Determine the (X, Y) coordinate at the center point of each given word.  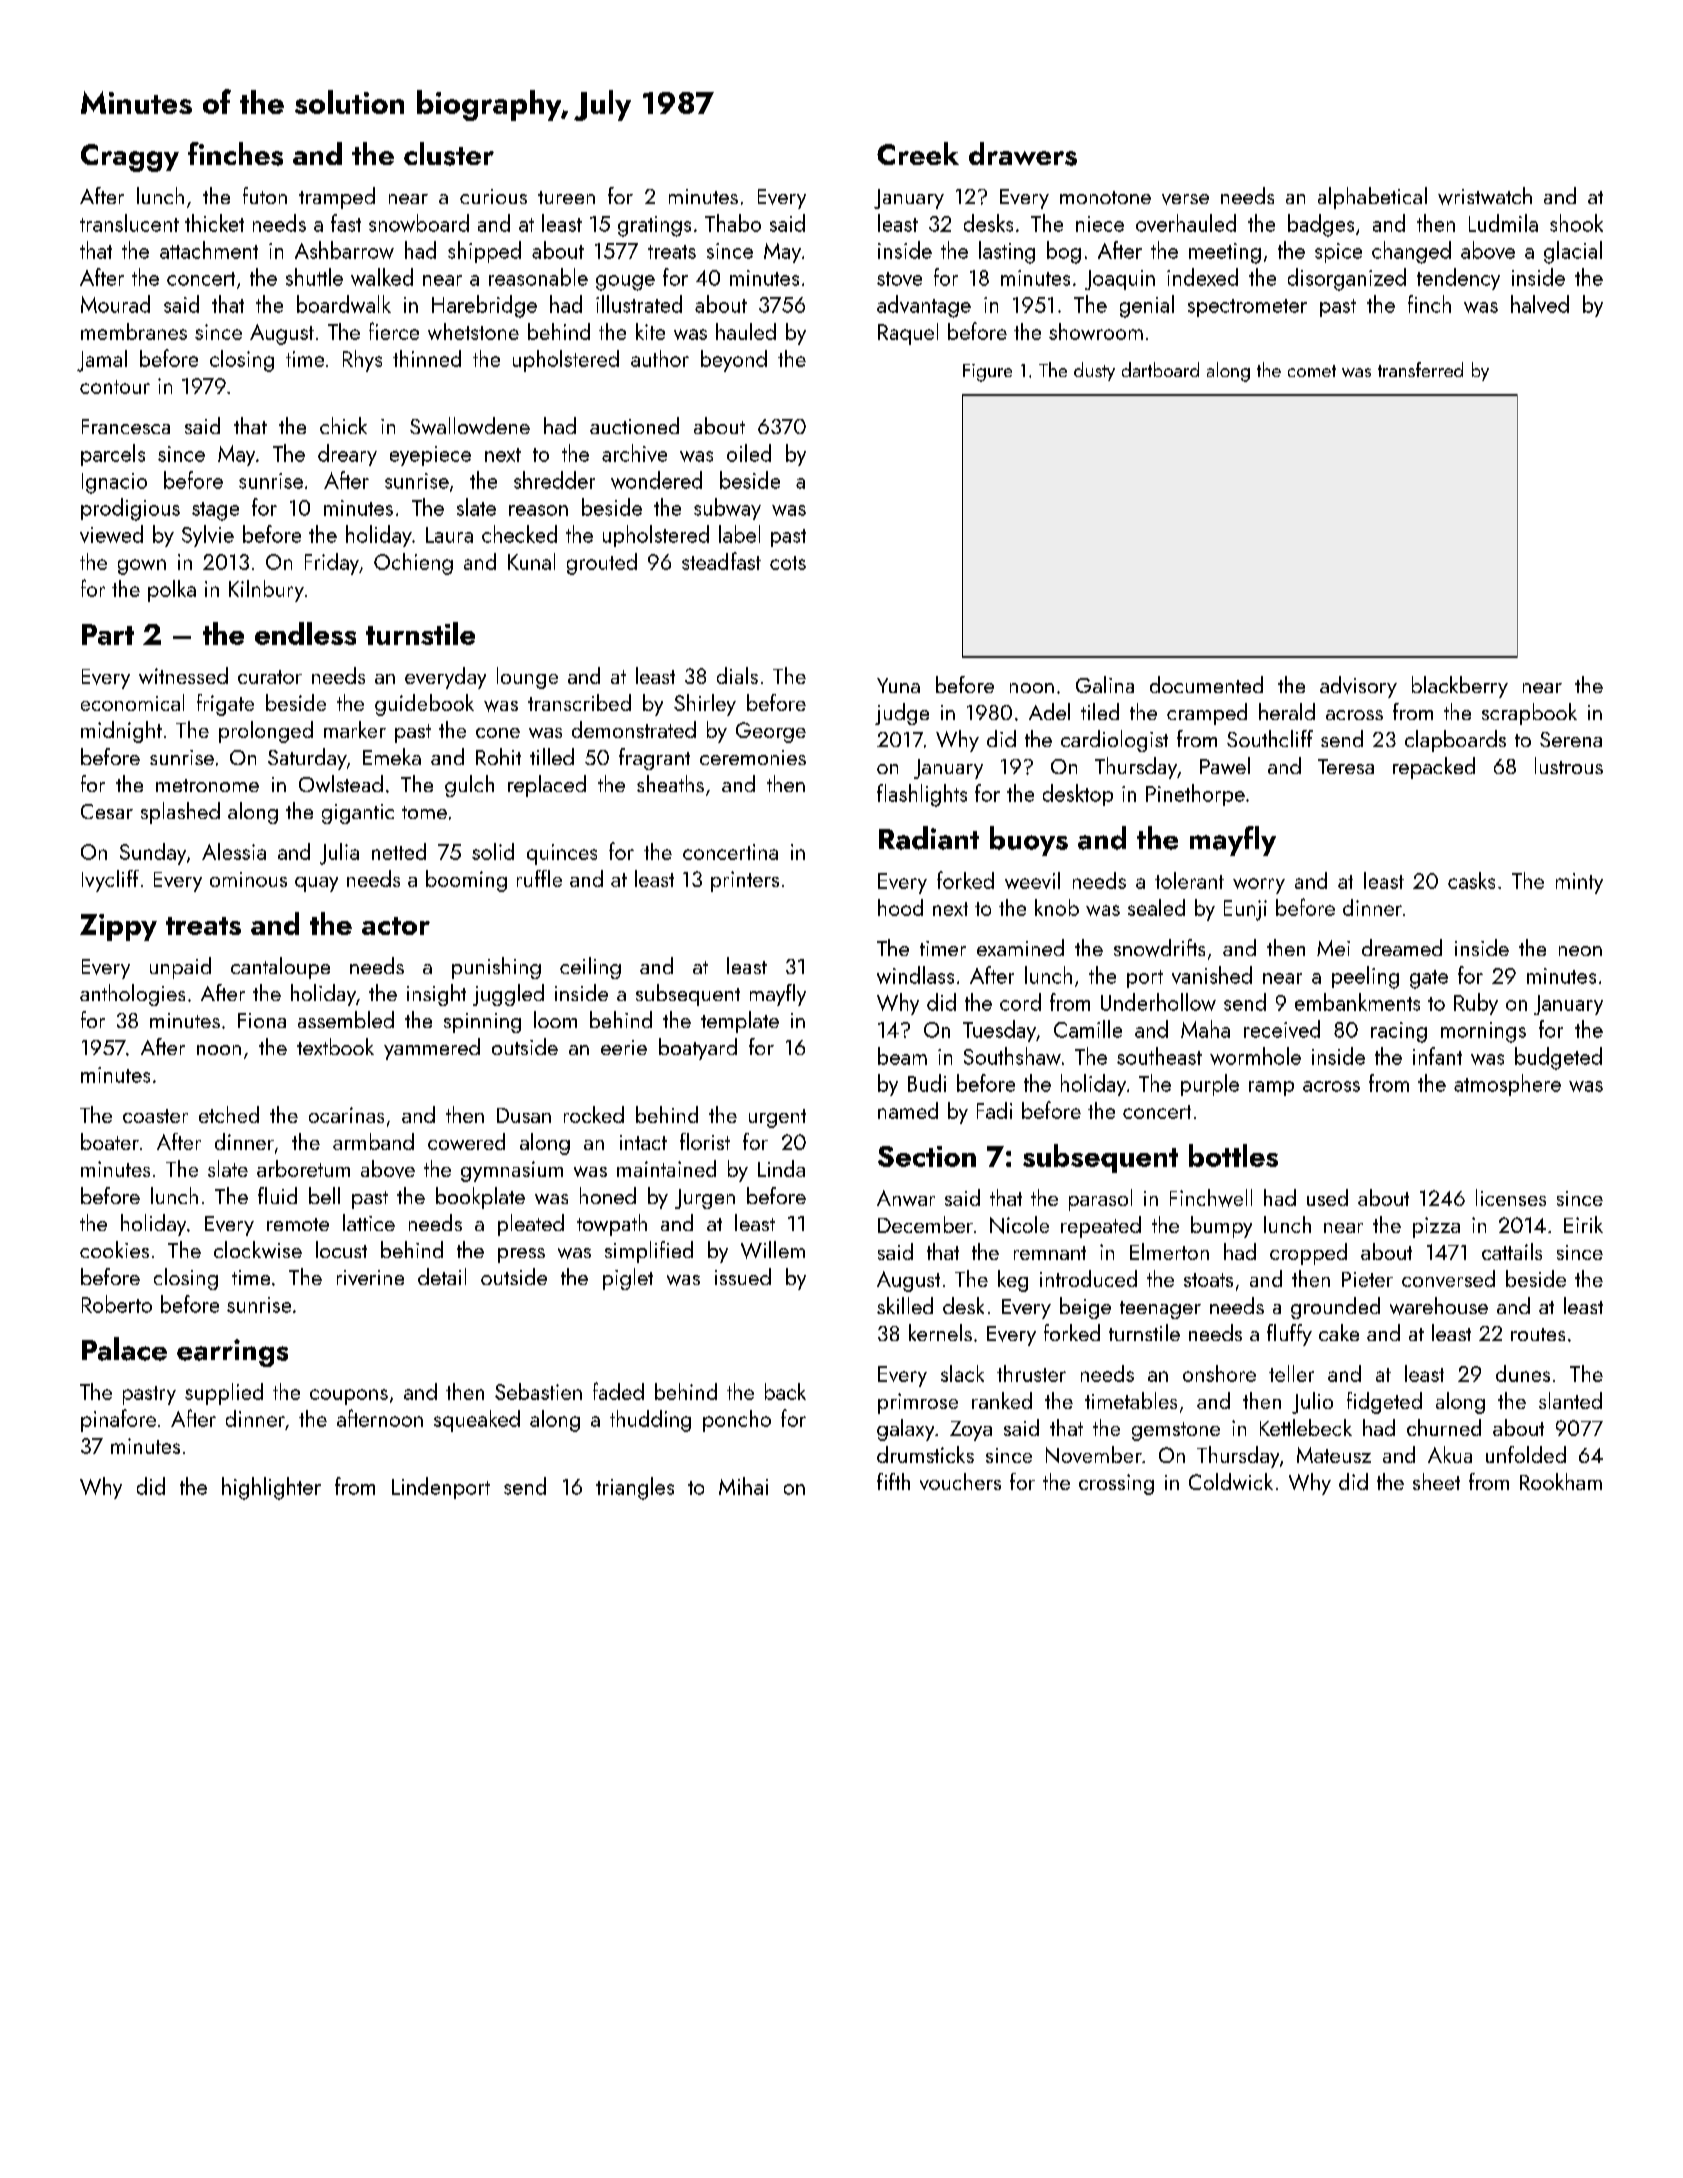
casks (1471, 880)
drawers (1023, 154)
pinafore (118, 1420)
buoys (1029, 841)
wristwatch (1485, 196)
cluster (449, 154)
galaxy (905, 1430)
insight (436, 995)
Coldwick (1231, 1481)
